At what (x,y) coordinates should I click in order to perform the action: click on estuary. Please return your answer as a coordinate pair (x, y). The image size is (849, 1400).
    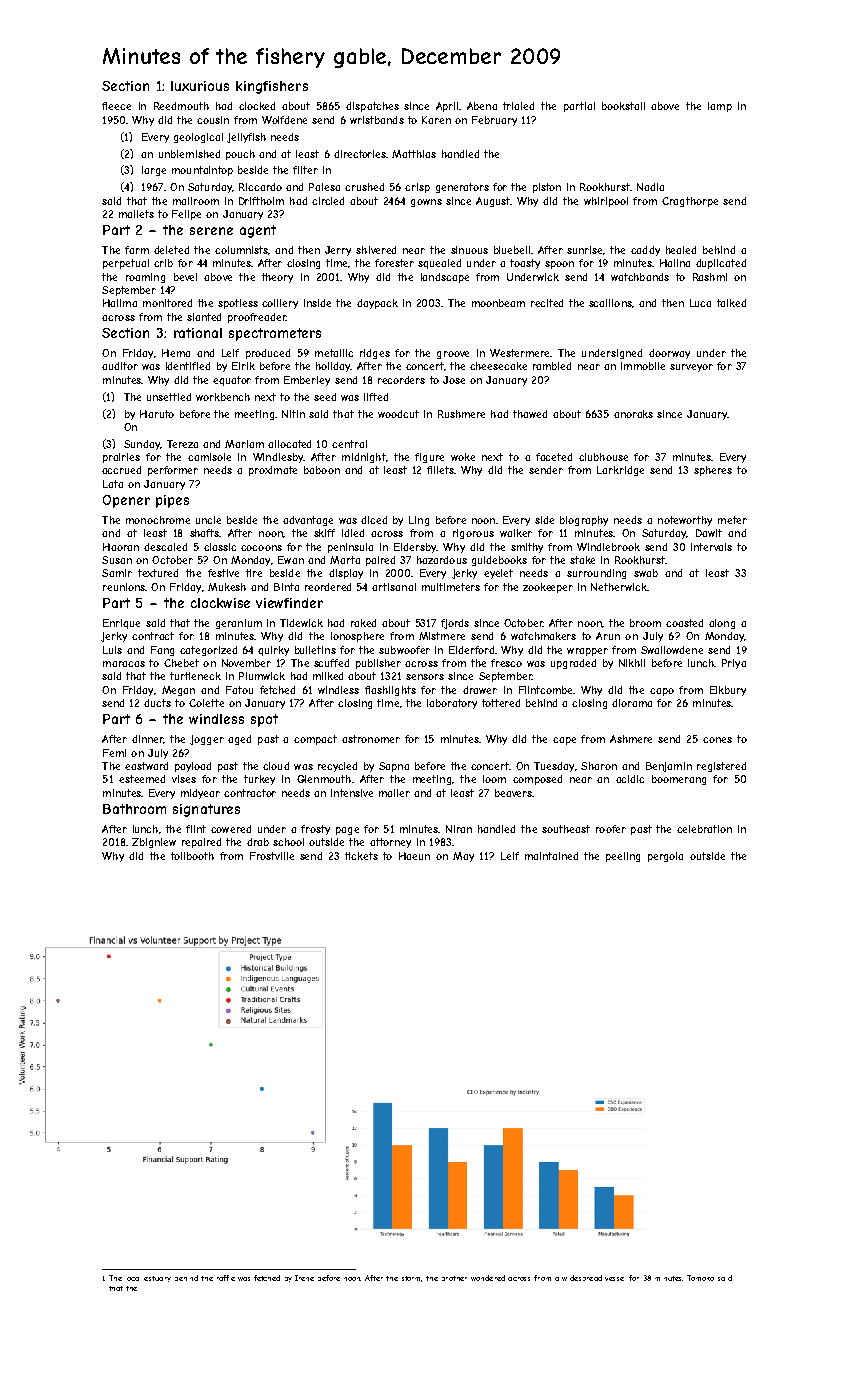
    Looking at the image, I should click on (157, 1279).
